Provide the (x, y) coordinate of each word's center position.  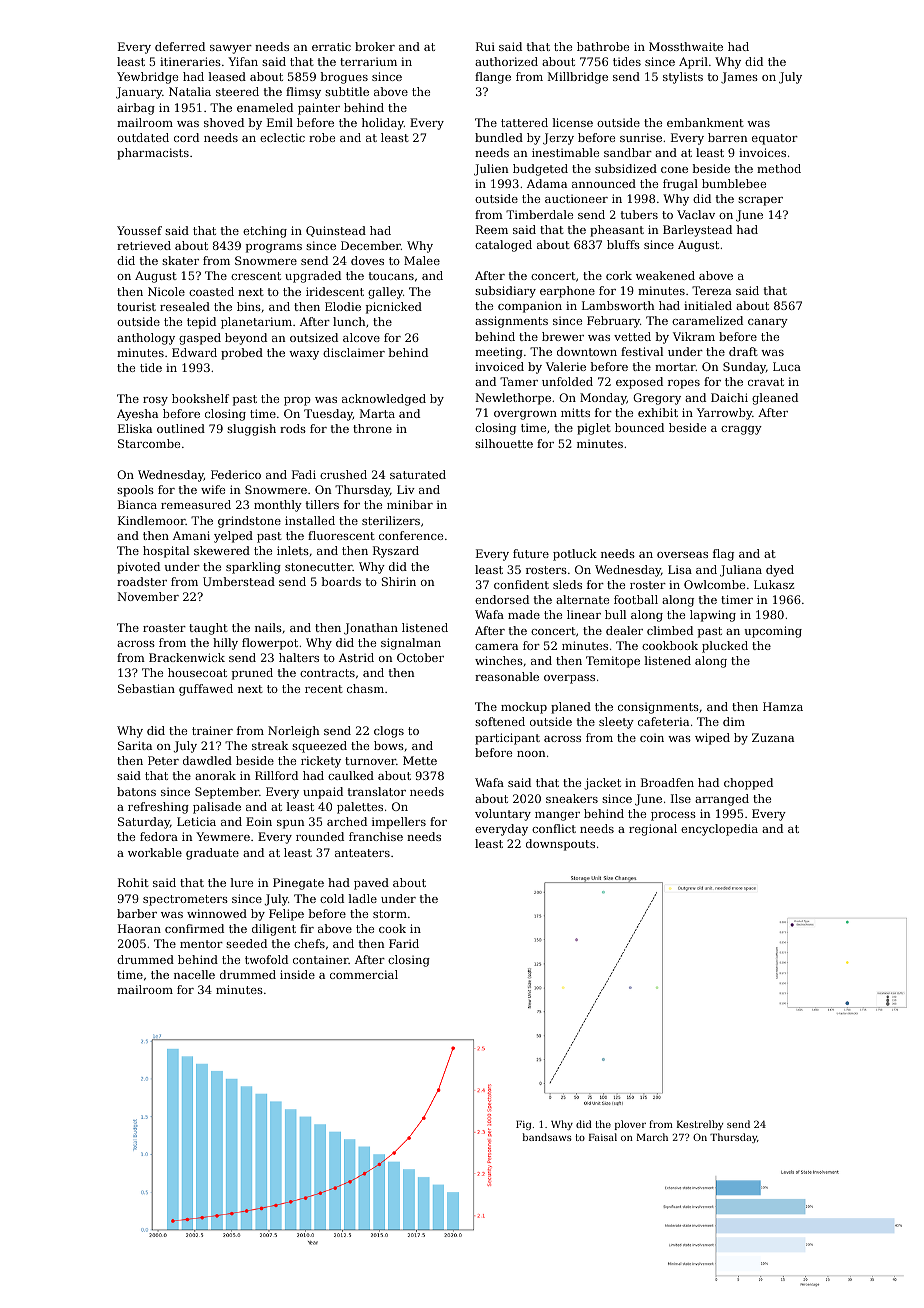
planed (571, 708)
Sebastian (146, 688)
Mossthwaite (686, 46)
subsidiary (505, 292)
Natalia (190, 91)
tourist (136, 306)
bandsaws (547, 1137)
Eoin (259, 821)
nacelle (194, 974)
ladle (362, 898)
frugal (680, 185)
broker (375, 46)
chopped (748, 784)
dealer (624, 630)
